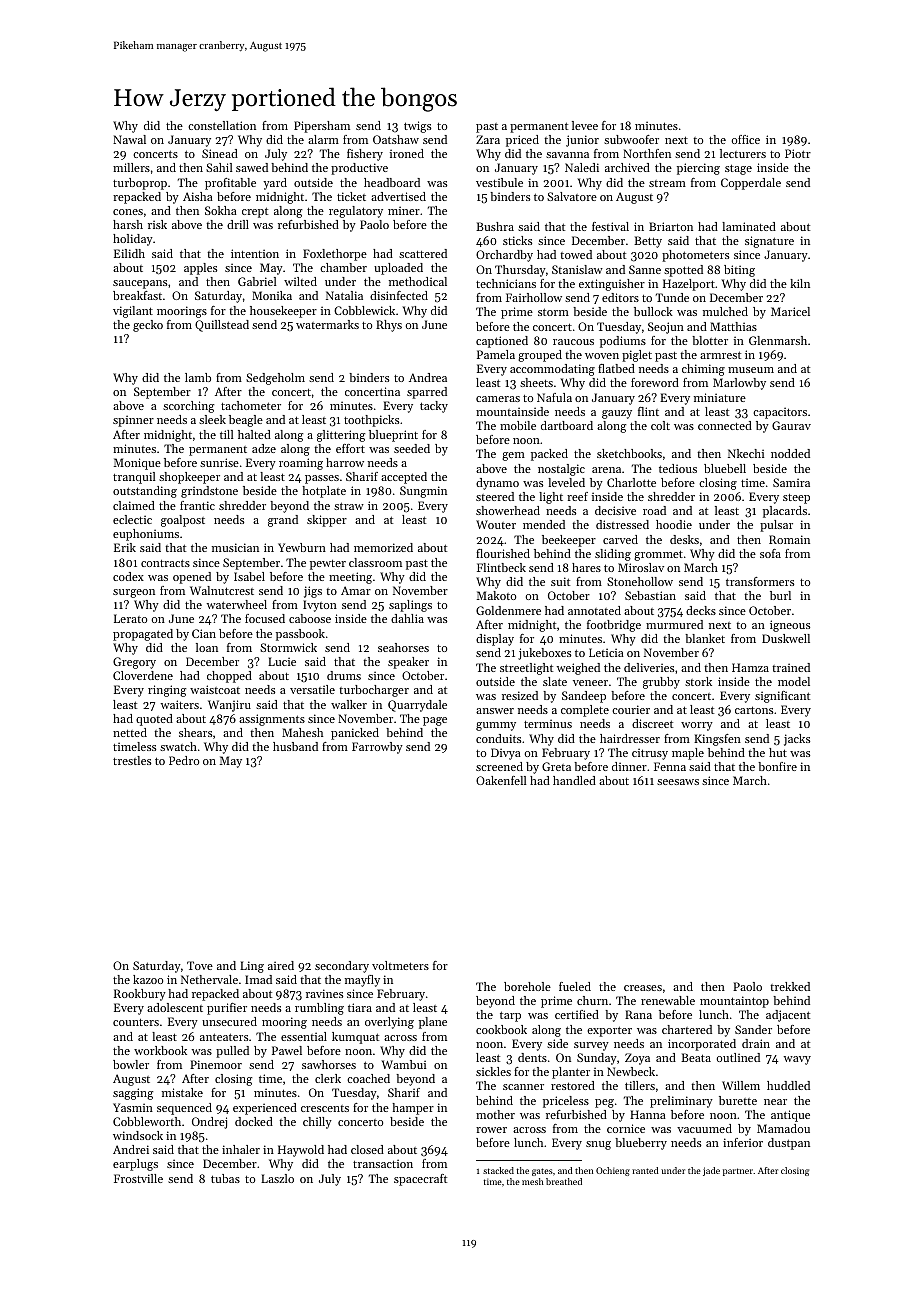 The width and height of the document is (924, 1308). I want to click on regulatory, so click(356, 212).
